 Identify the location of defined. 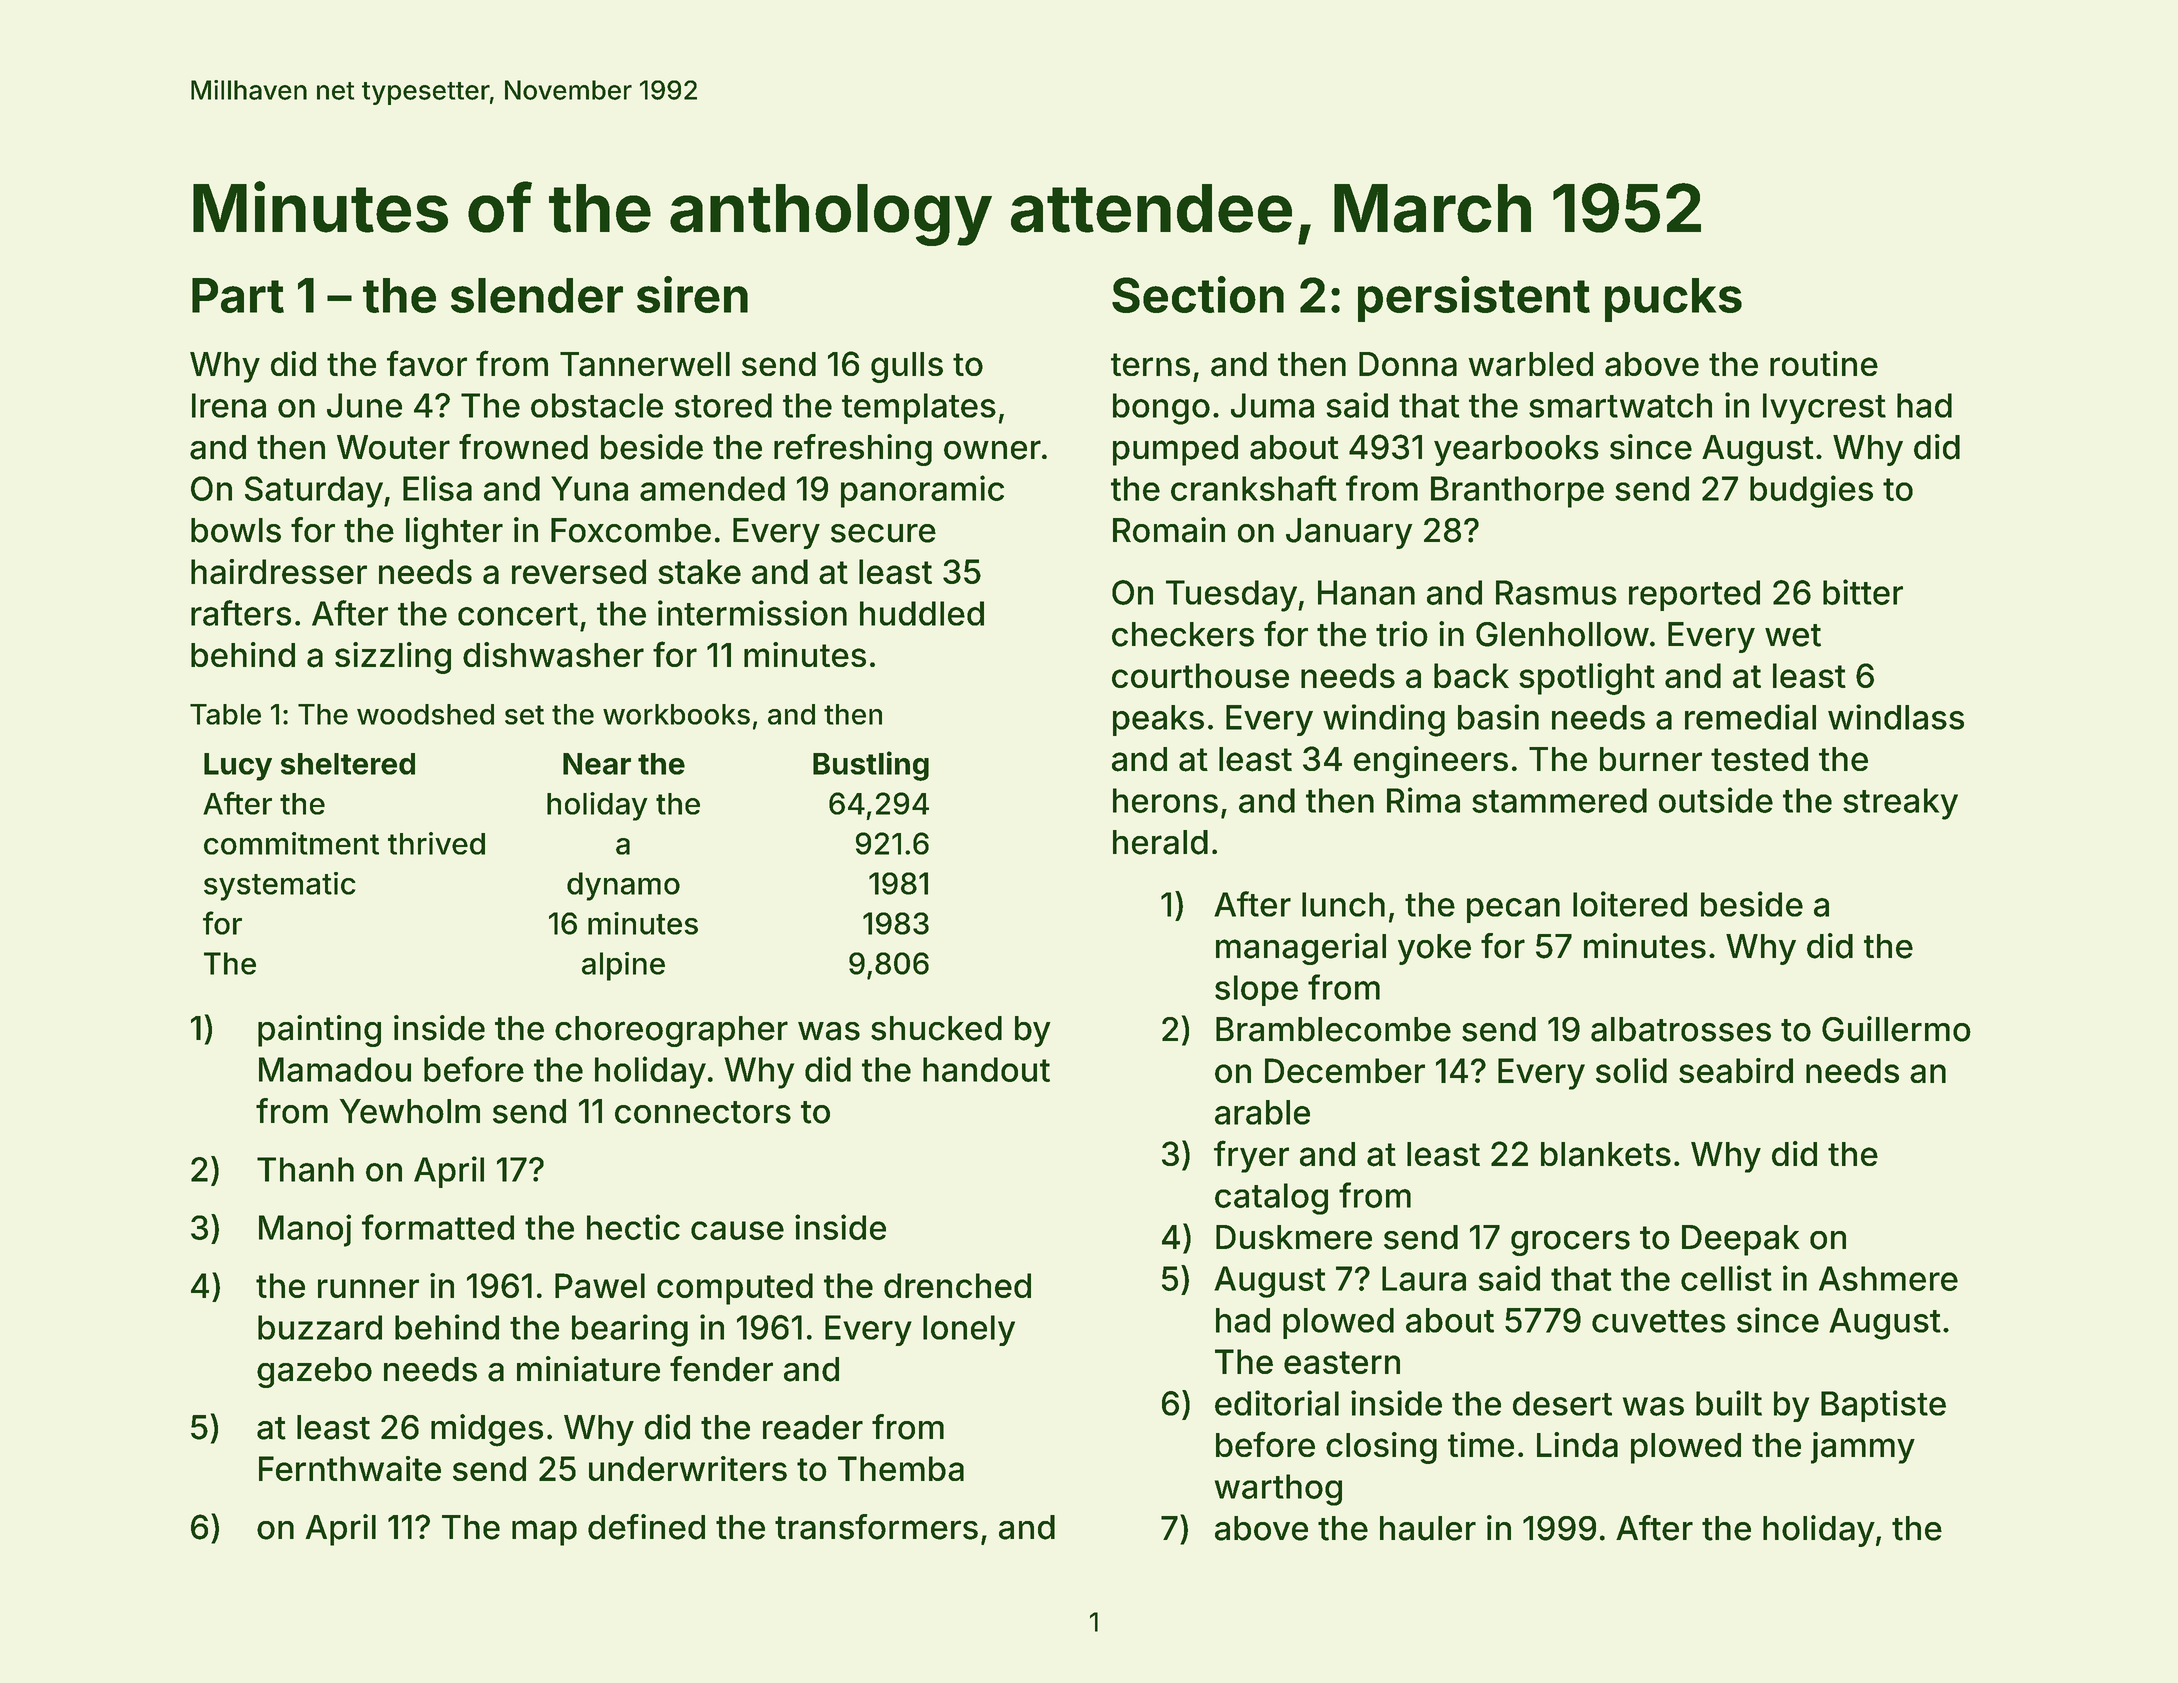
(646, 1527).
